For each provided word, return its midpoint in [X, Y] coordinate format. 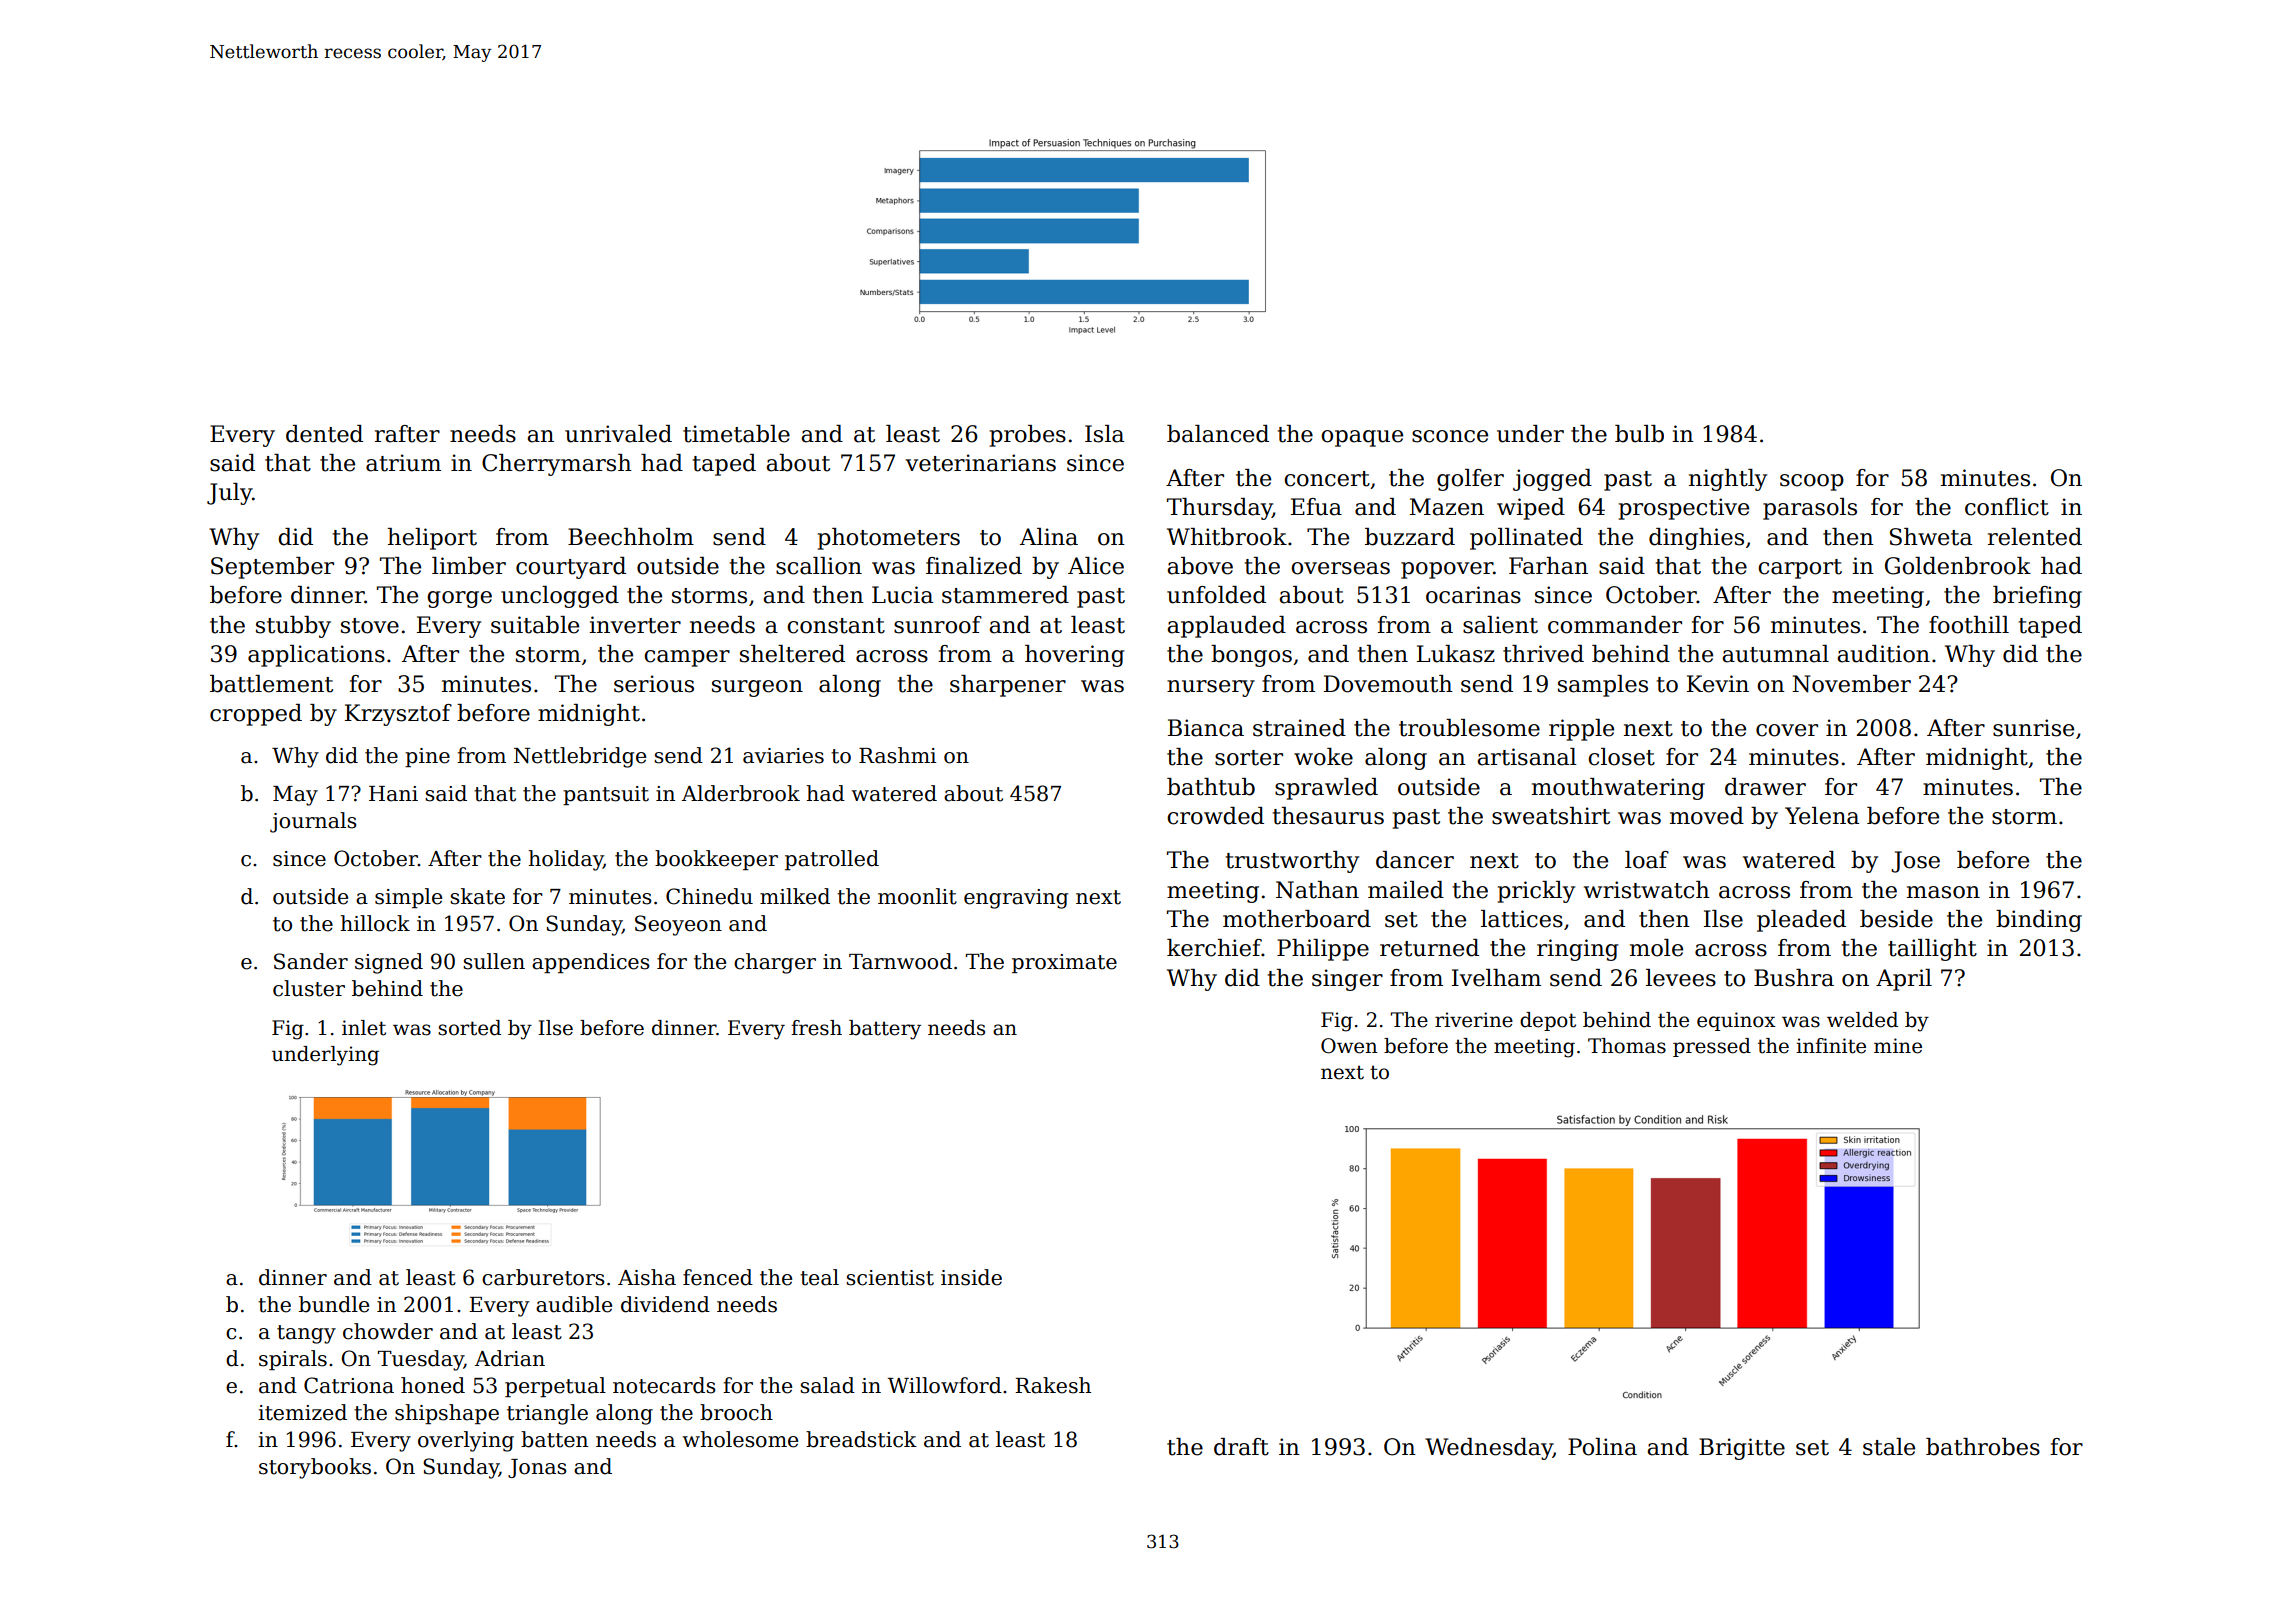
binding [2039, 921]
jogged [1552, 480]
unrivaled [618, 434]
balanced [1218, 434]
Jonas [537, 1468]
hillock [375, 923]
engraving [1016, 899]
